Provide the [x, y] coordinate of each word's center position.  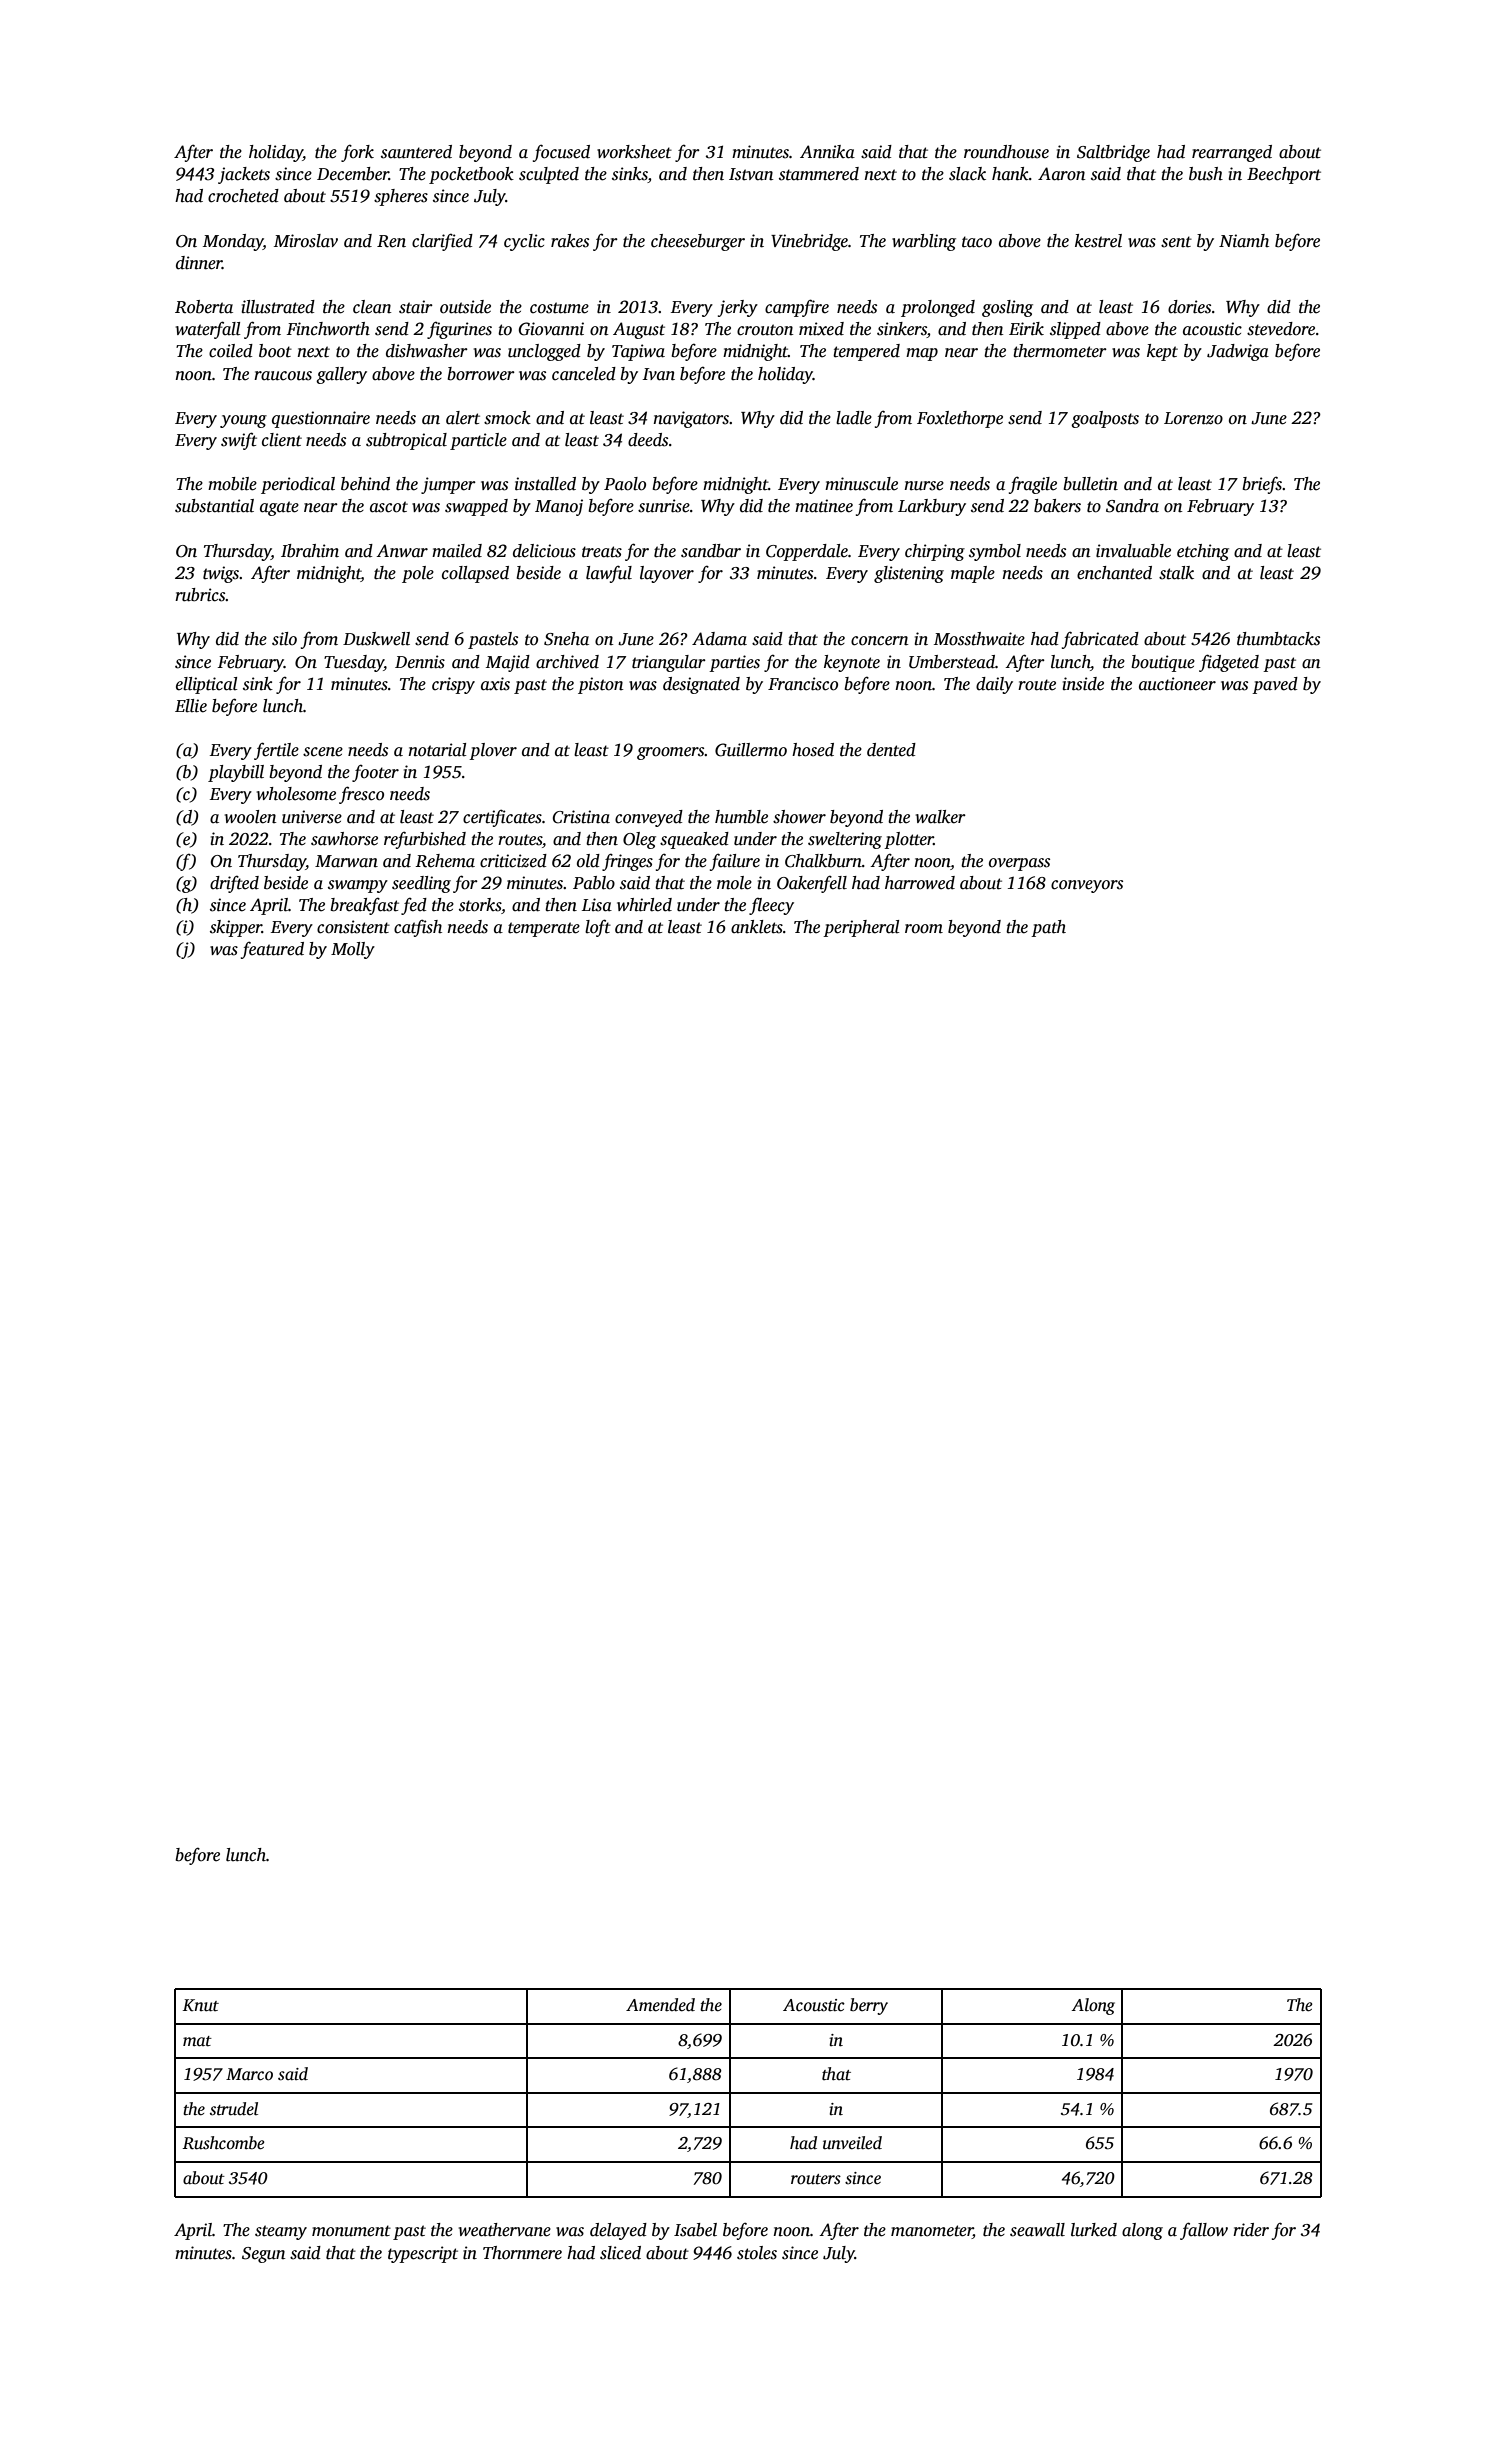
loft [598, 928]
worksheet [634, 152]
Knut [201, 2005]
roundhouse [1006, 152]
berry [869, 2006]
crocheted [243, 196]
